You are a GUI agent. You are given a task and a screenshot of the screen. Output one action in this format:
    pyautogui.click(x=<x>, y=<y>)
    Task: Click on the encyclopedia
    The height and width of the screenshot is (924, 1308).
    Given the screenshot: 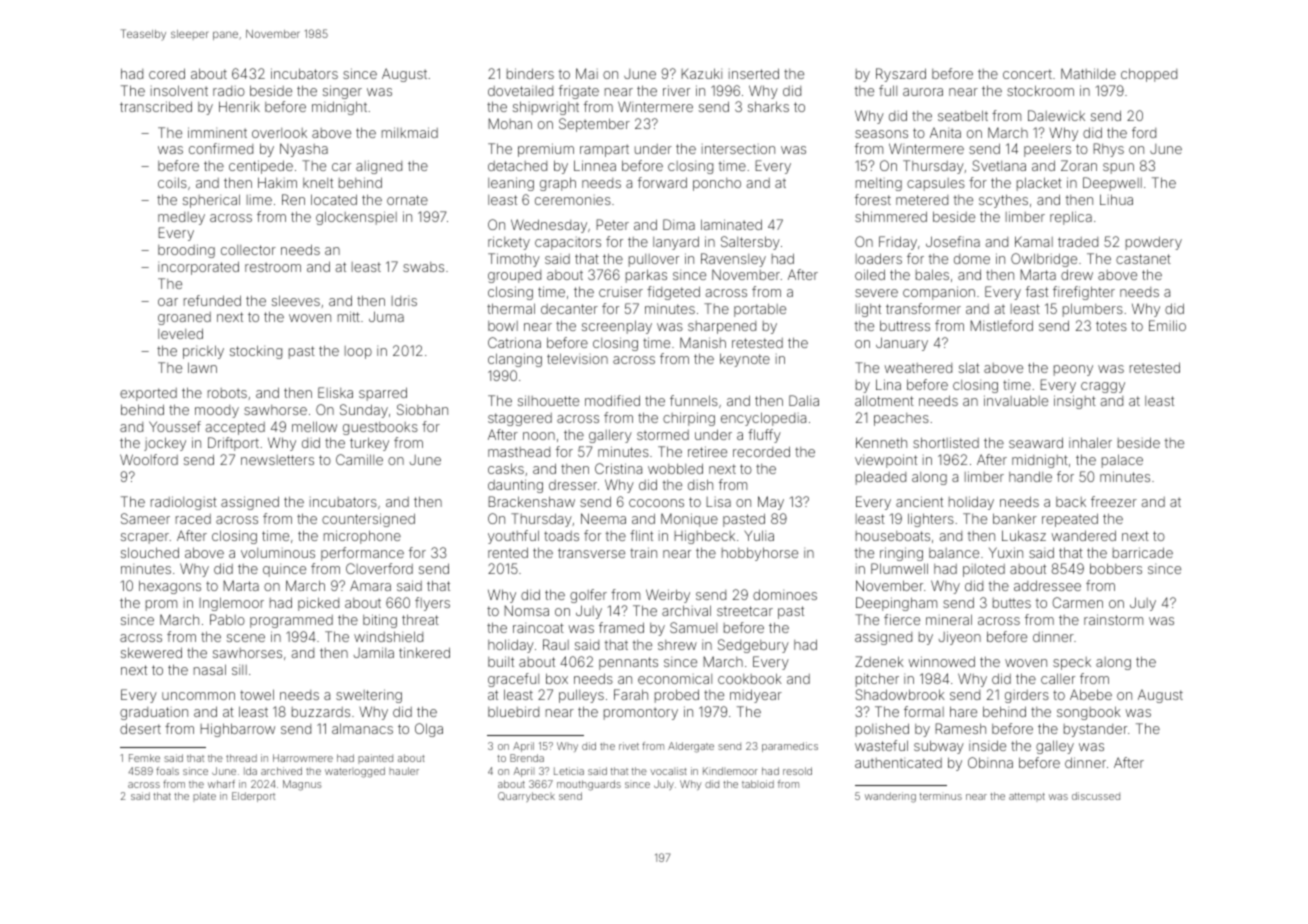 What is the action you would take?
    pyautogui.click(x=763, y=419)
